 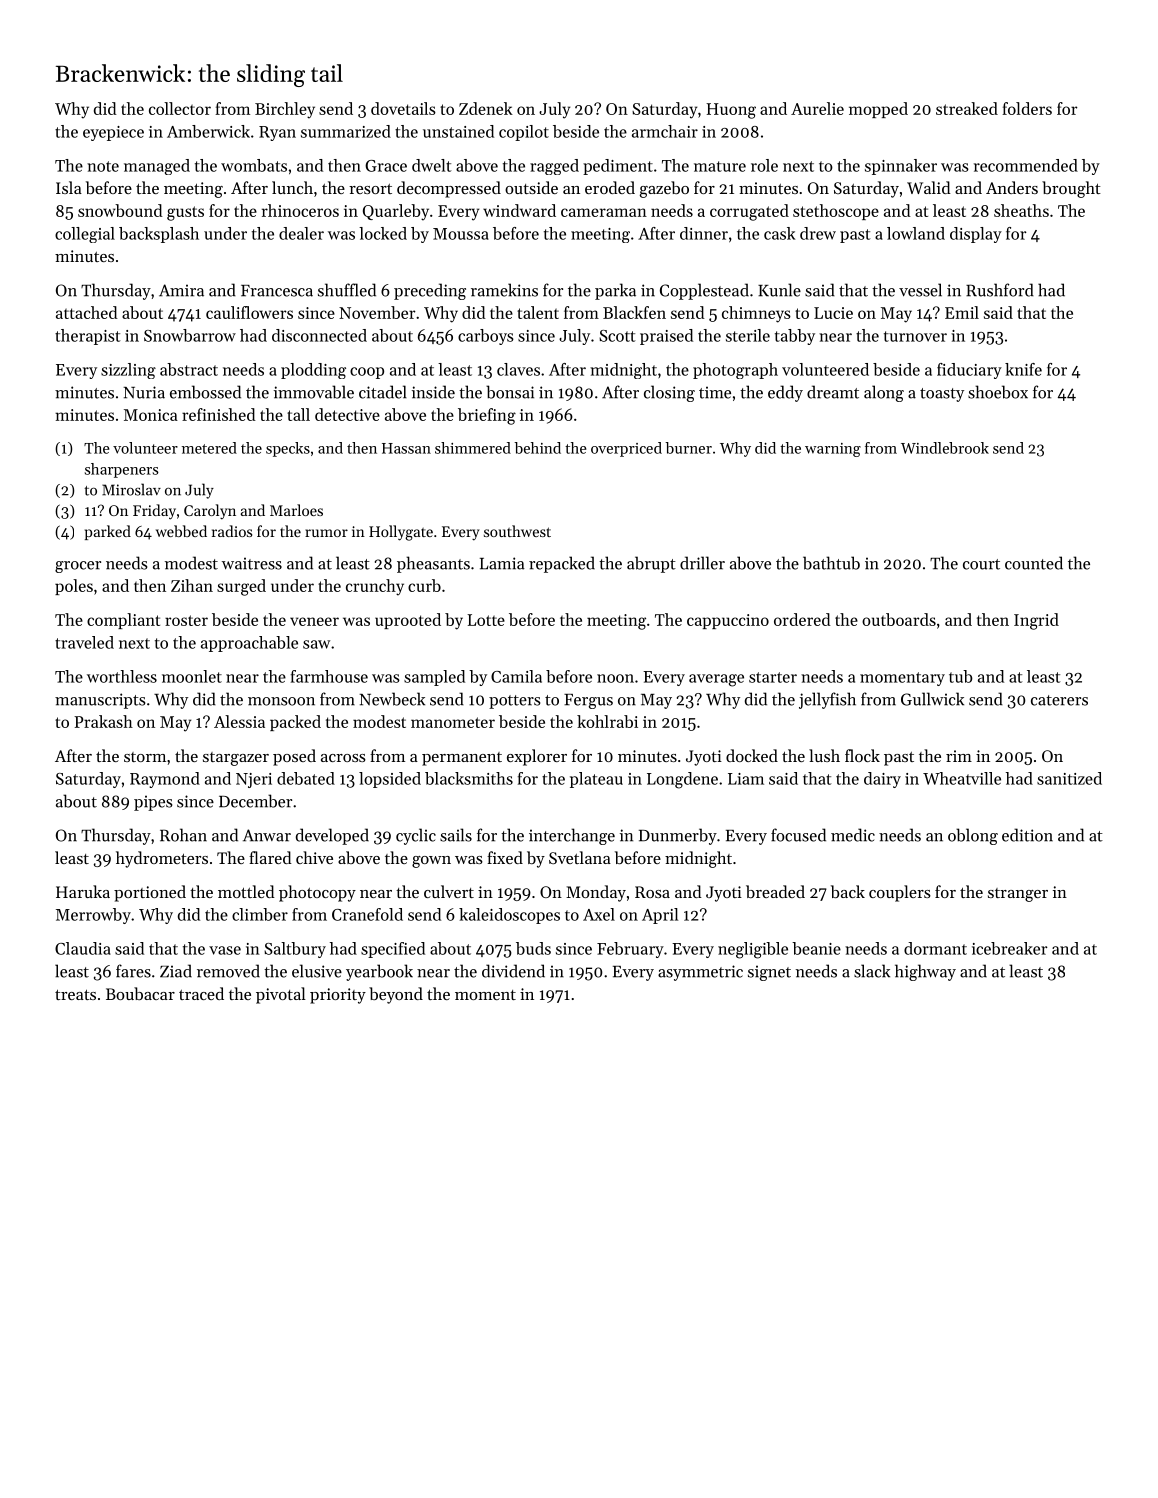 What do you see at coordinates (317, 971) in the screenshot?
I see `elusive` at bounding box center [317, 971].
